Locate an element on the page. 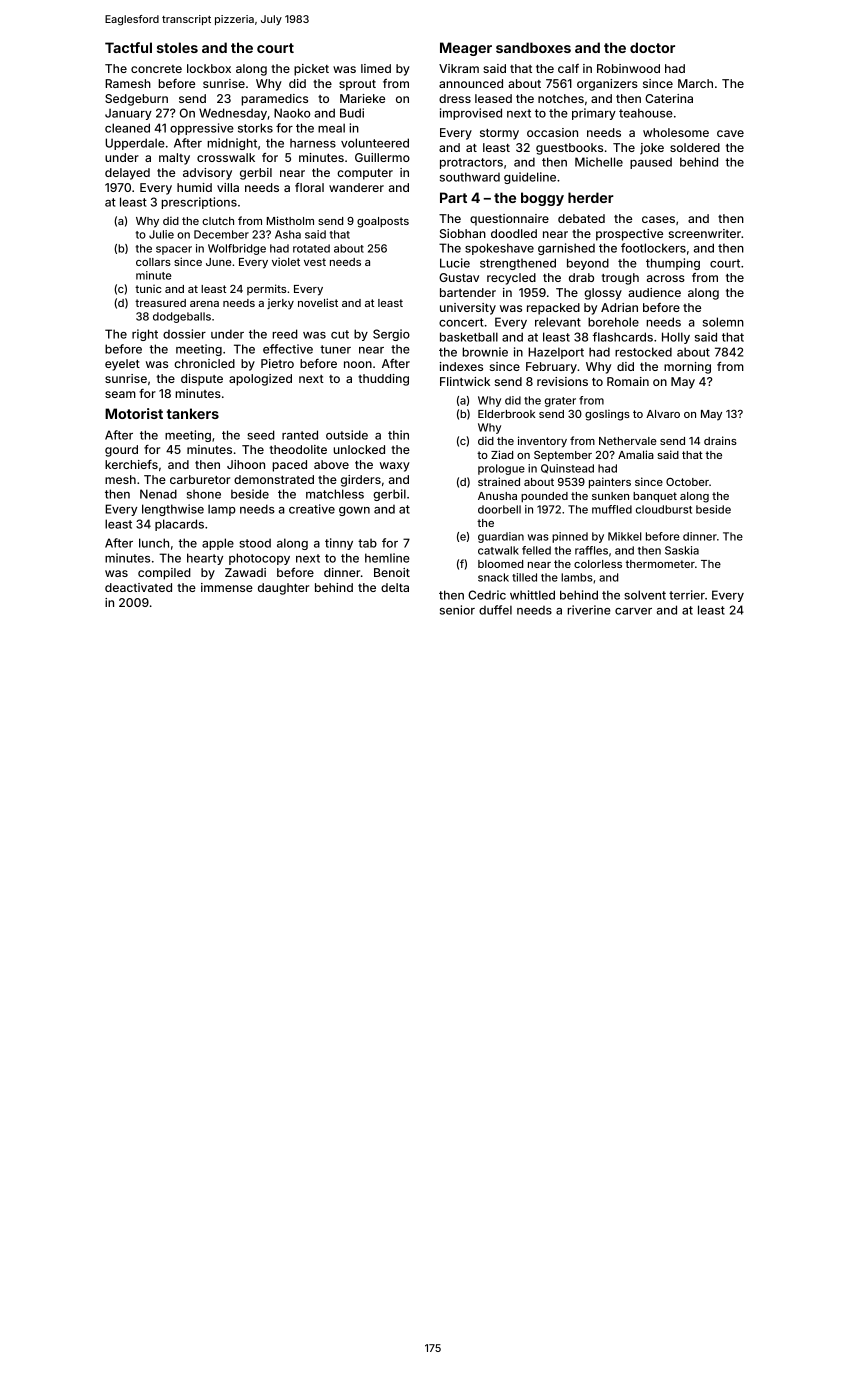 Image resolution: width=849 pixels, height=1400 pixels. hemline is located at coordinates (387, 558).
